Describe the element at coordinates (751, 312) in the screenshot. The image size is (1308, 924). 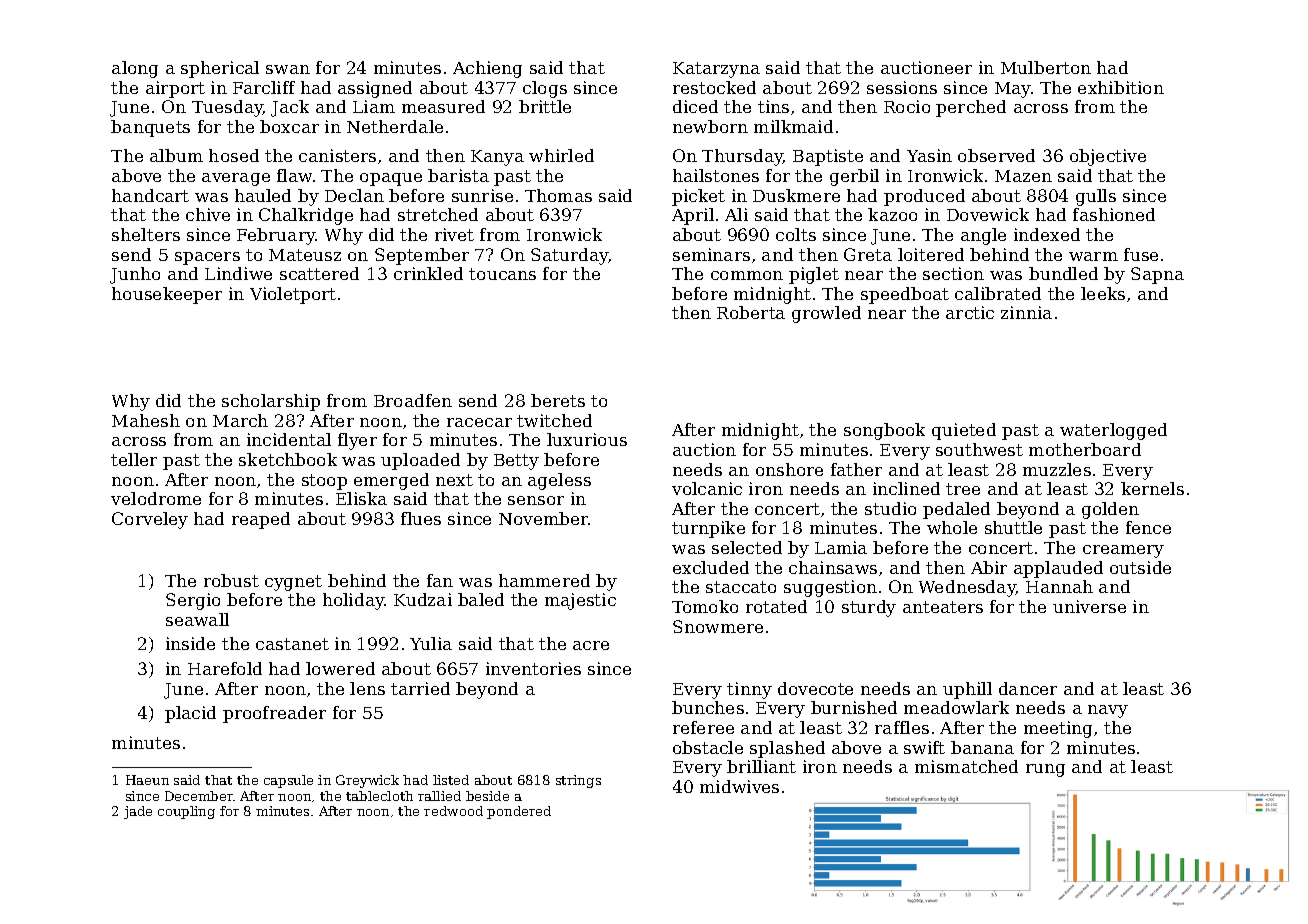
I see `Roberta` at that location.
